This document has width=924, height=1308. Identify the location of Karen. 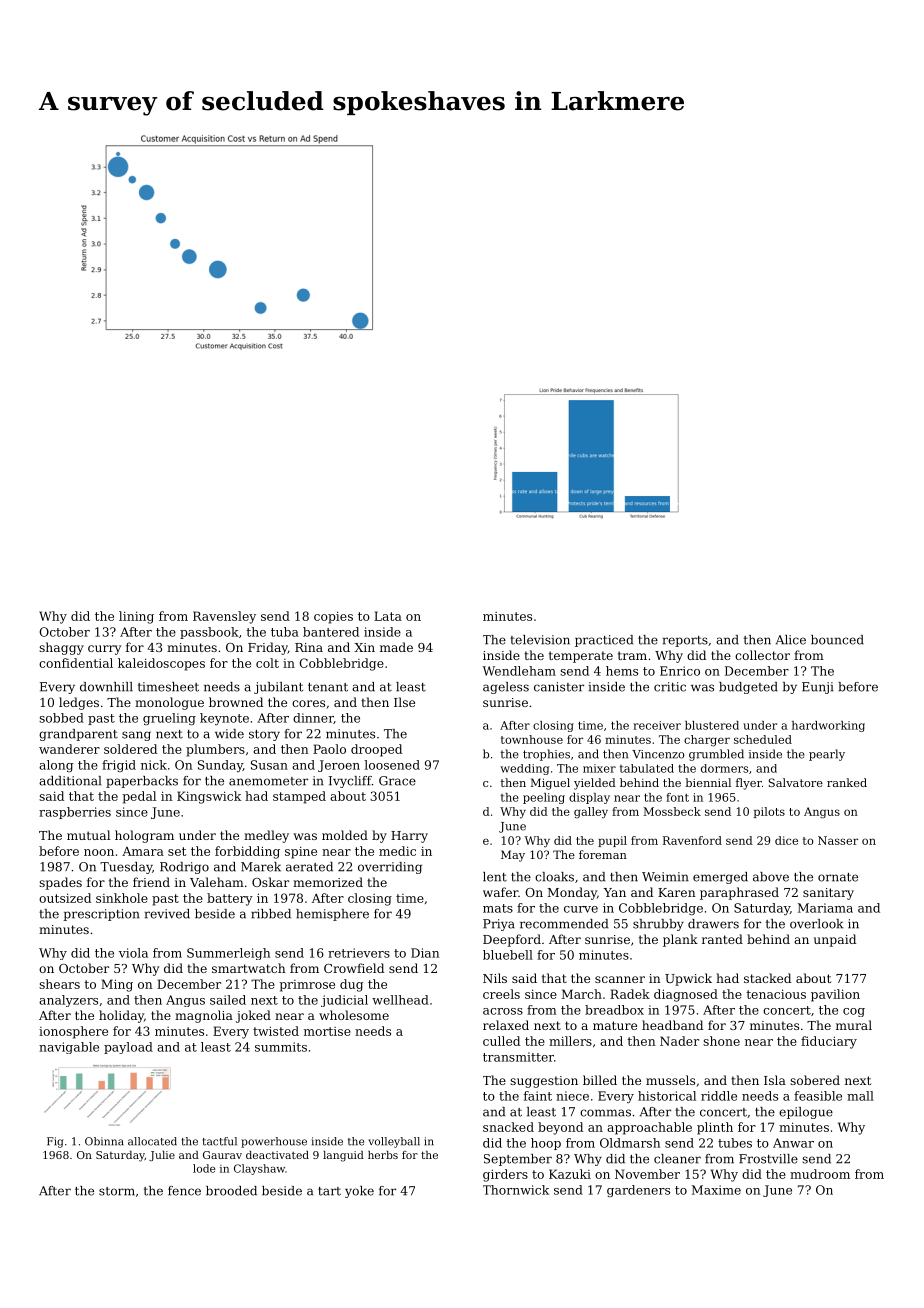
(677, 892).
